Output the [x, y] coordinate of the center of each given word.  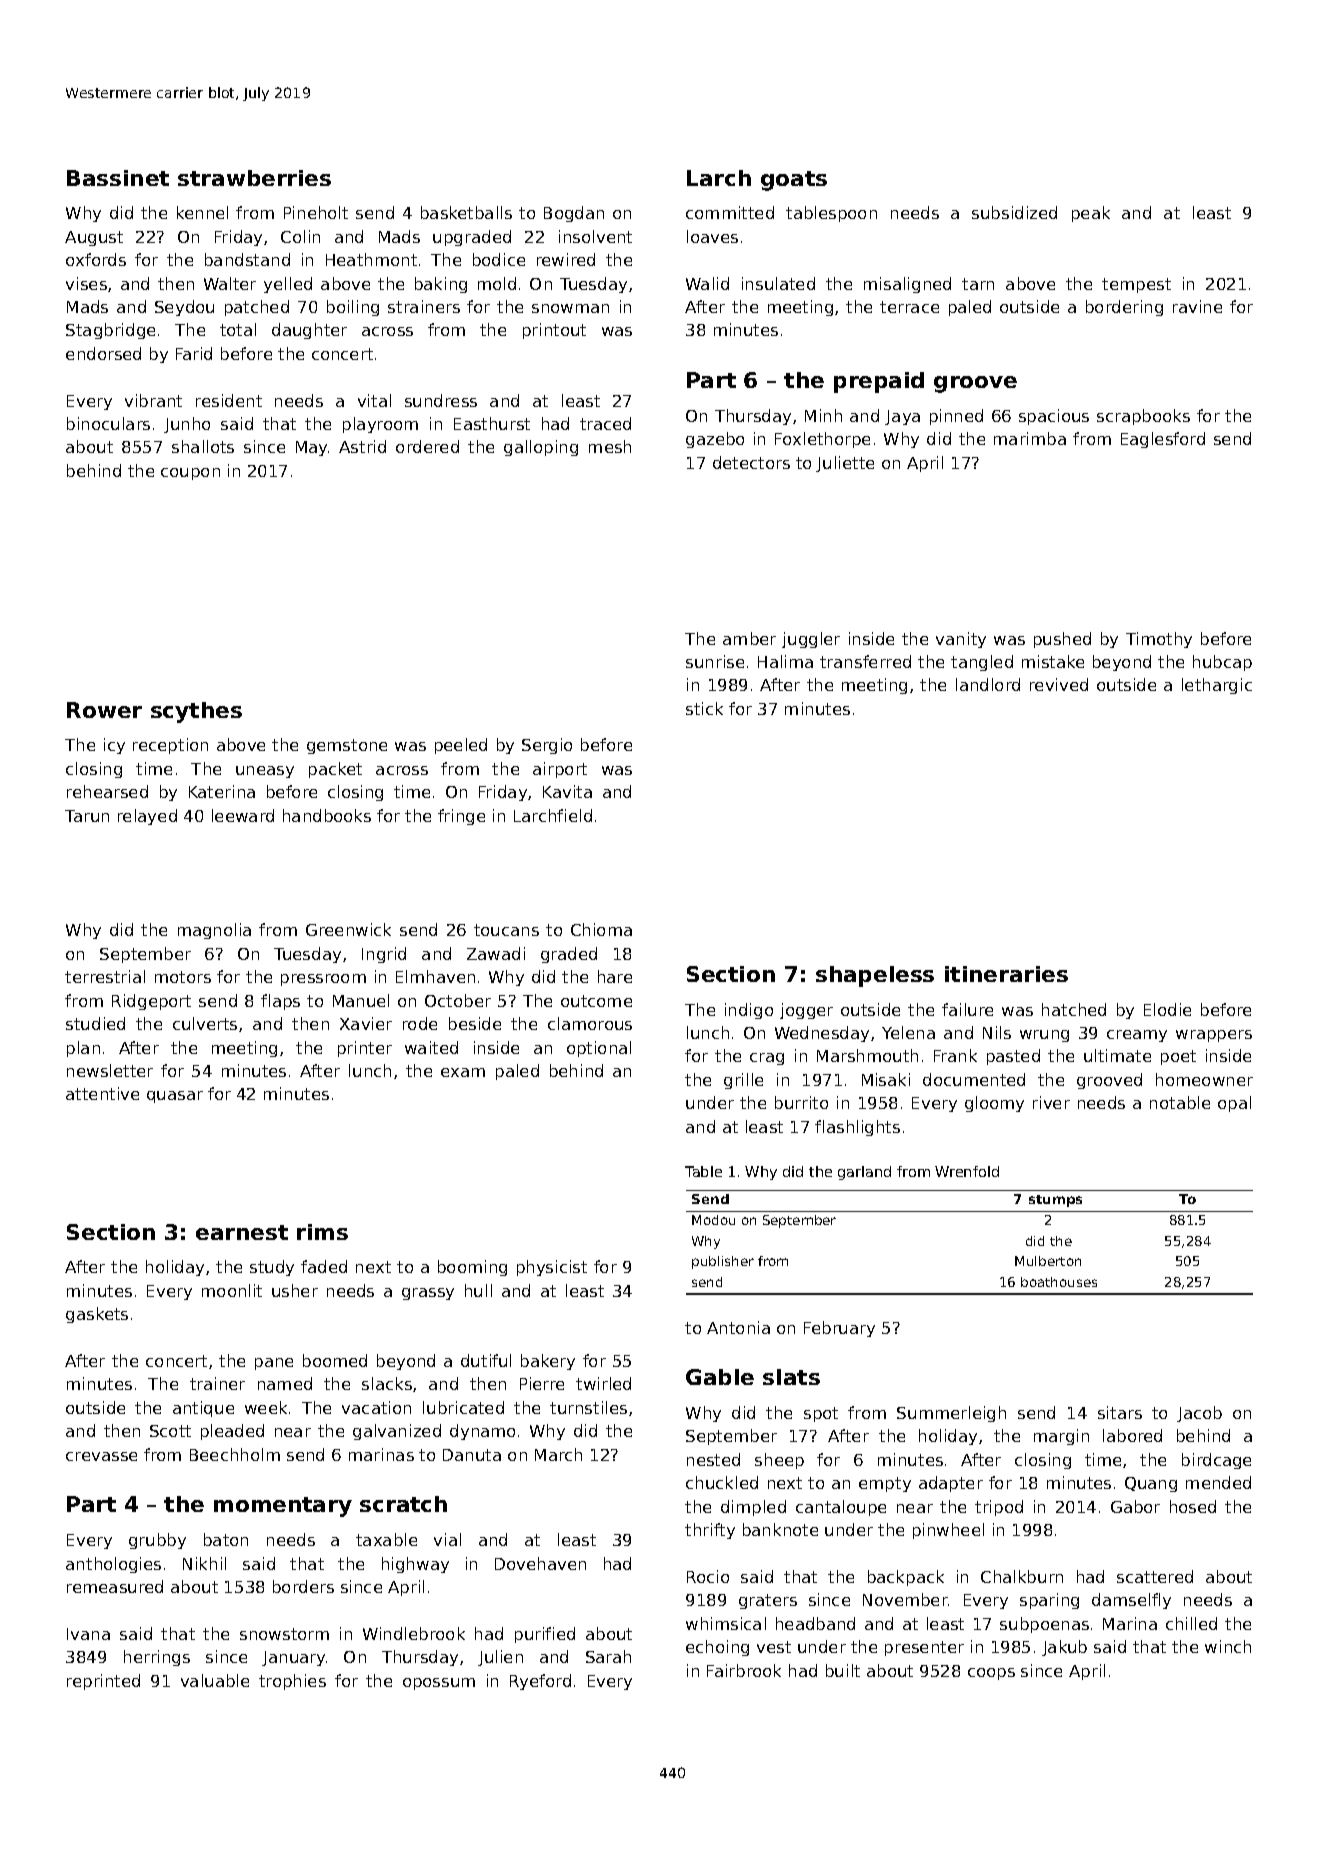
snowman [570, 308]
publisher [723, 1262]
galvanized [397, 1432]
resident [229, 400]
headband [815, 1623]
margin [1061, 1437]
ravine [1197, 306]
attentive [102, 1093]
